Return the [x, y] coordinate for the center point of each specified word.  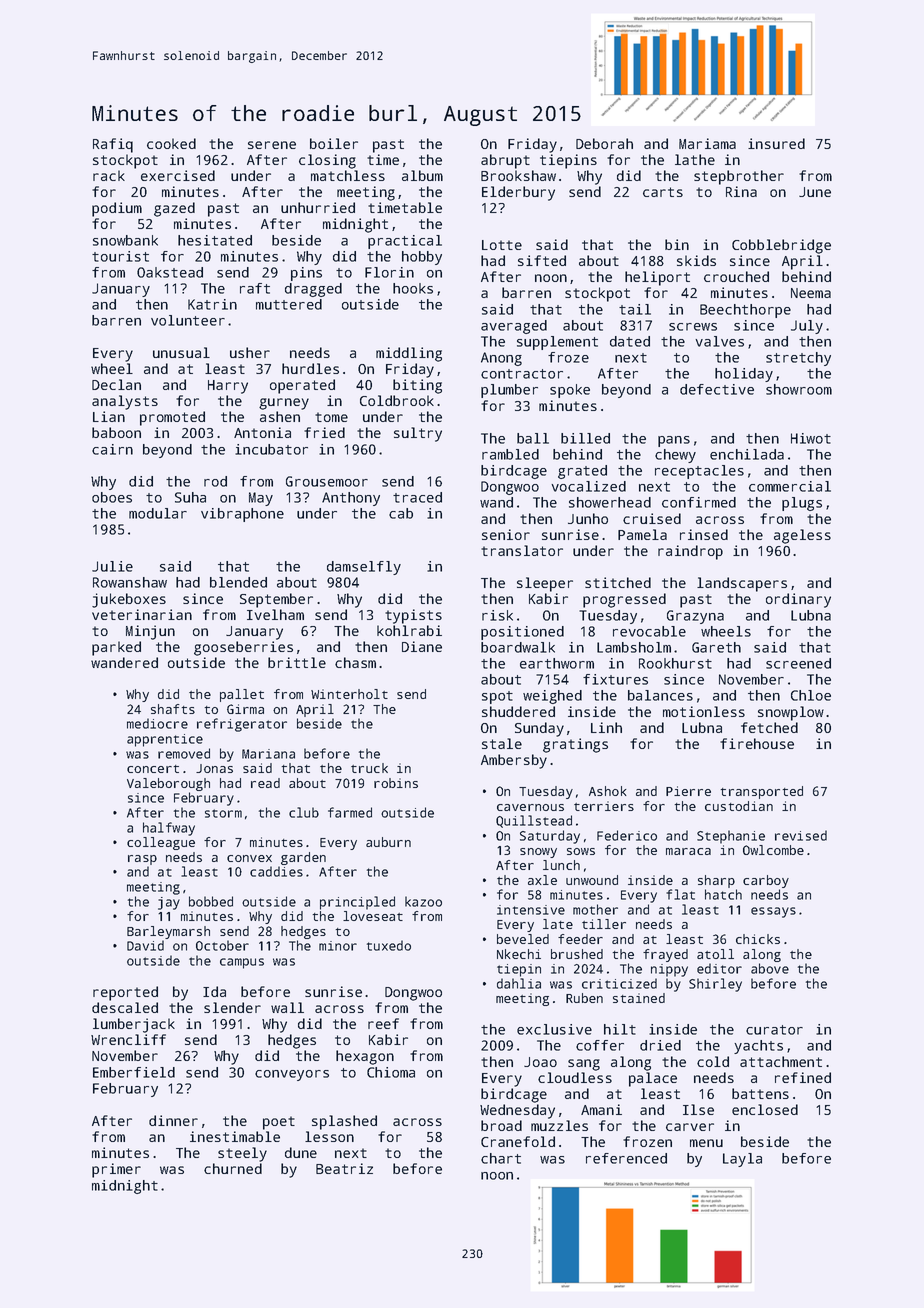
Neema [811, 293]
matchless [348, 175]
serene [272, 145]
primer [116, 1170]
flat [680, 894]
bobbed [211, 901]
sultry [418, 434]
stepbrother [739, 177]
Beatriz [344, 1168]
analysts [125, 402]
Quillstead [534, 821]
